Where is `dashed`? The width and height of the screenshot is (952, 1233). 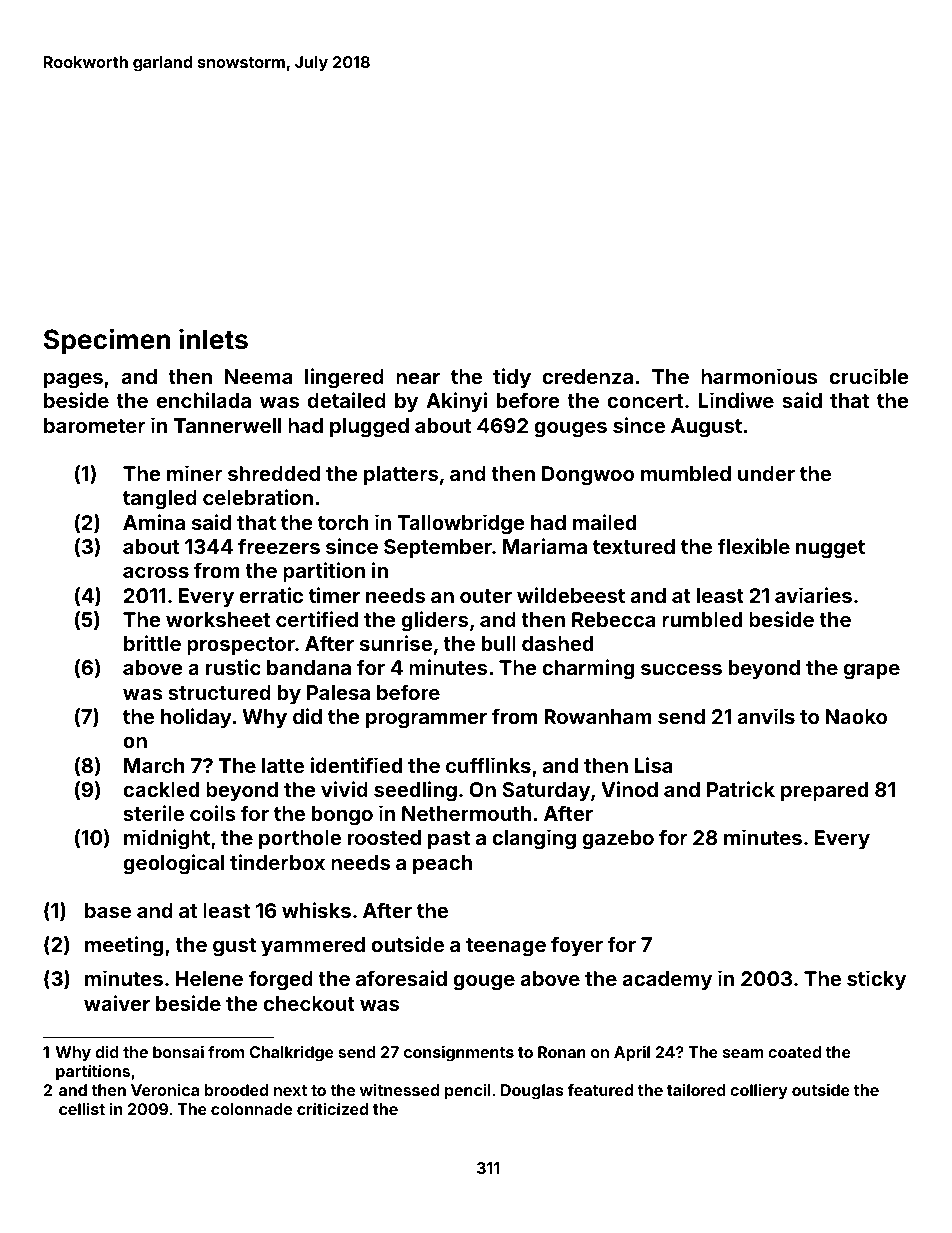 dashed is located at coordinates (557, 643).
